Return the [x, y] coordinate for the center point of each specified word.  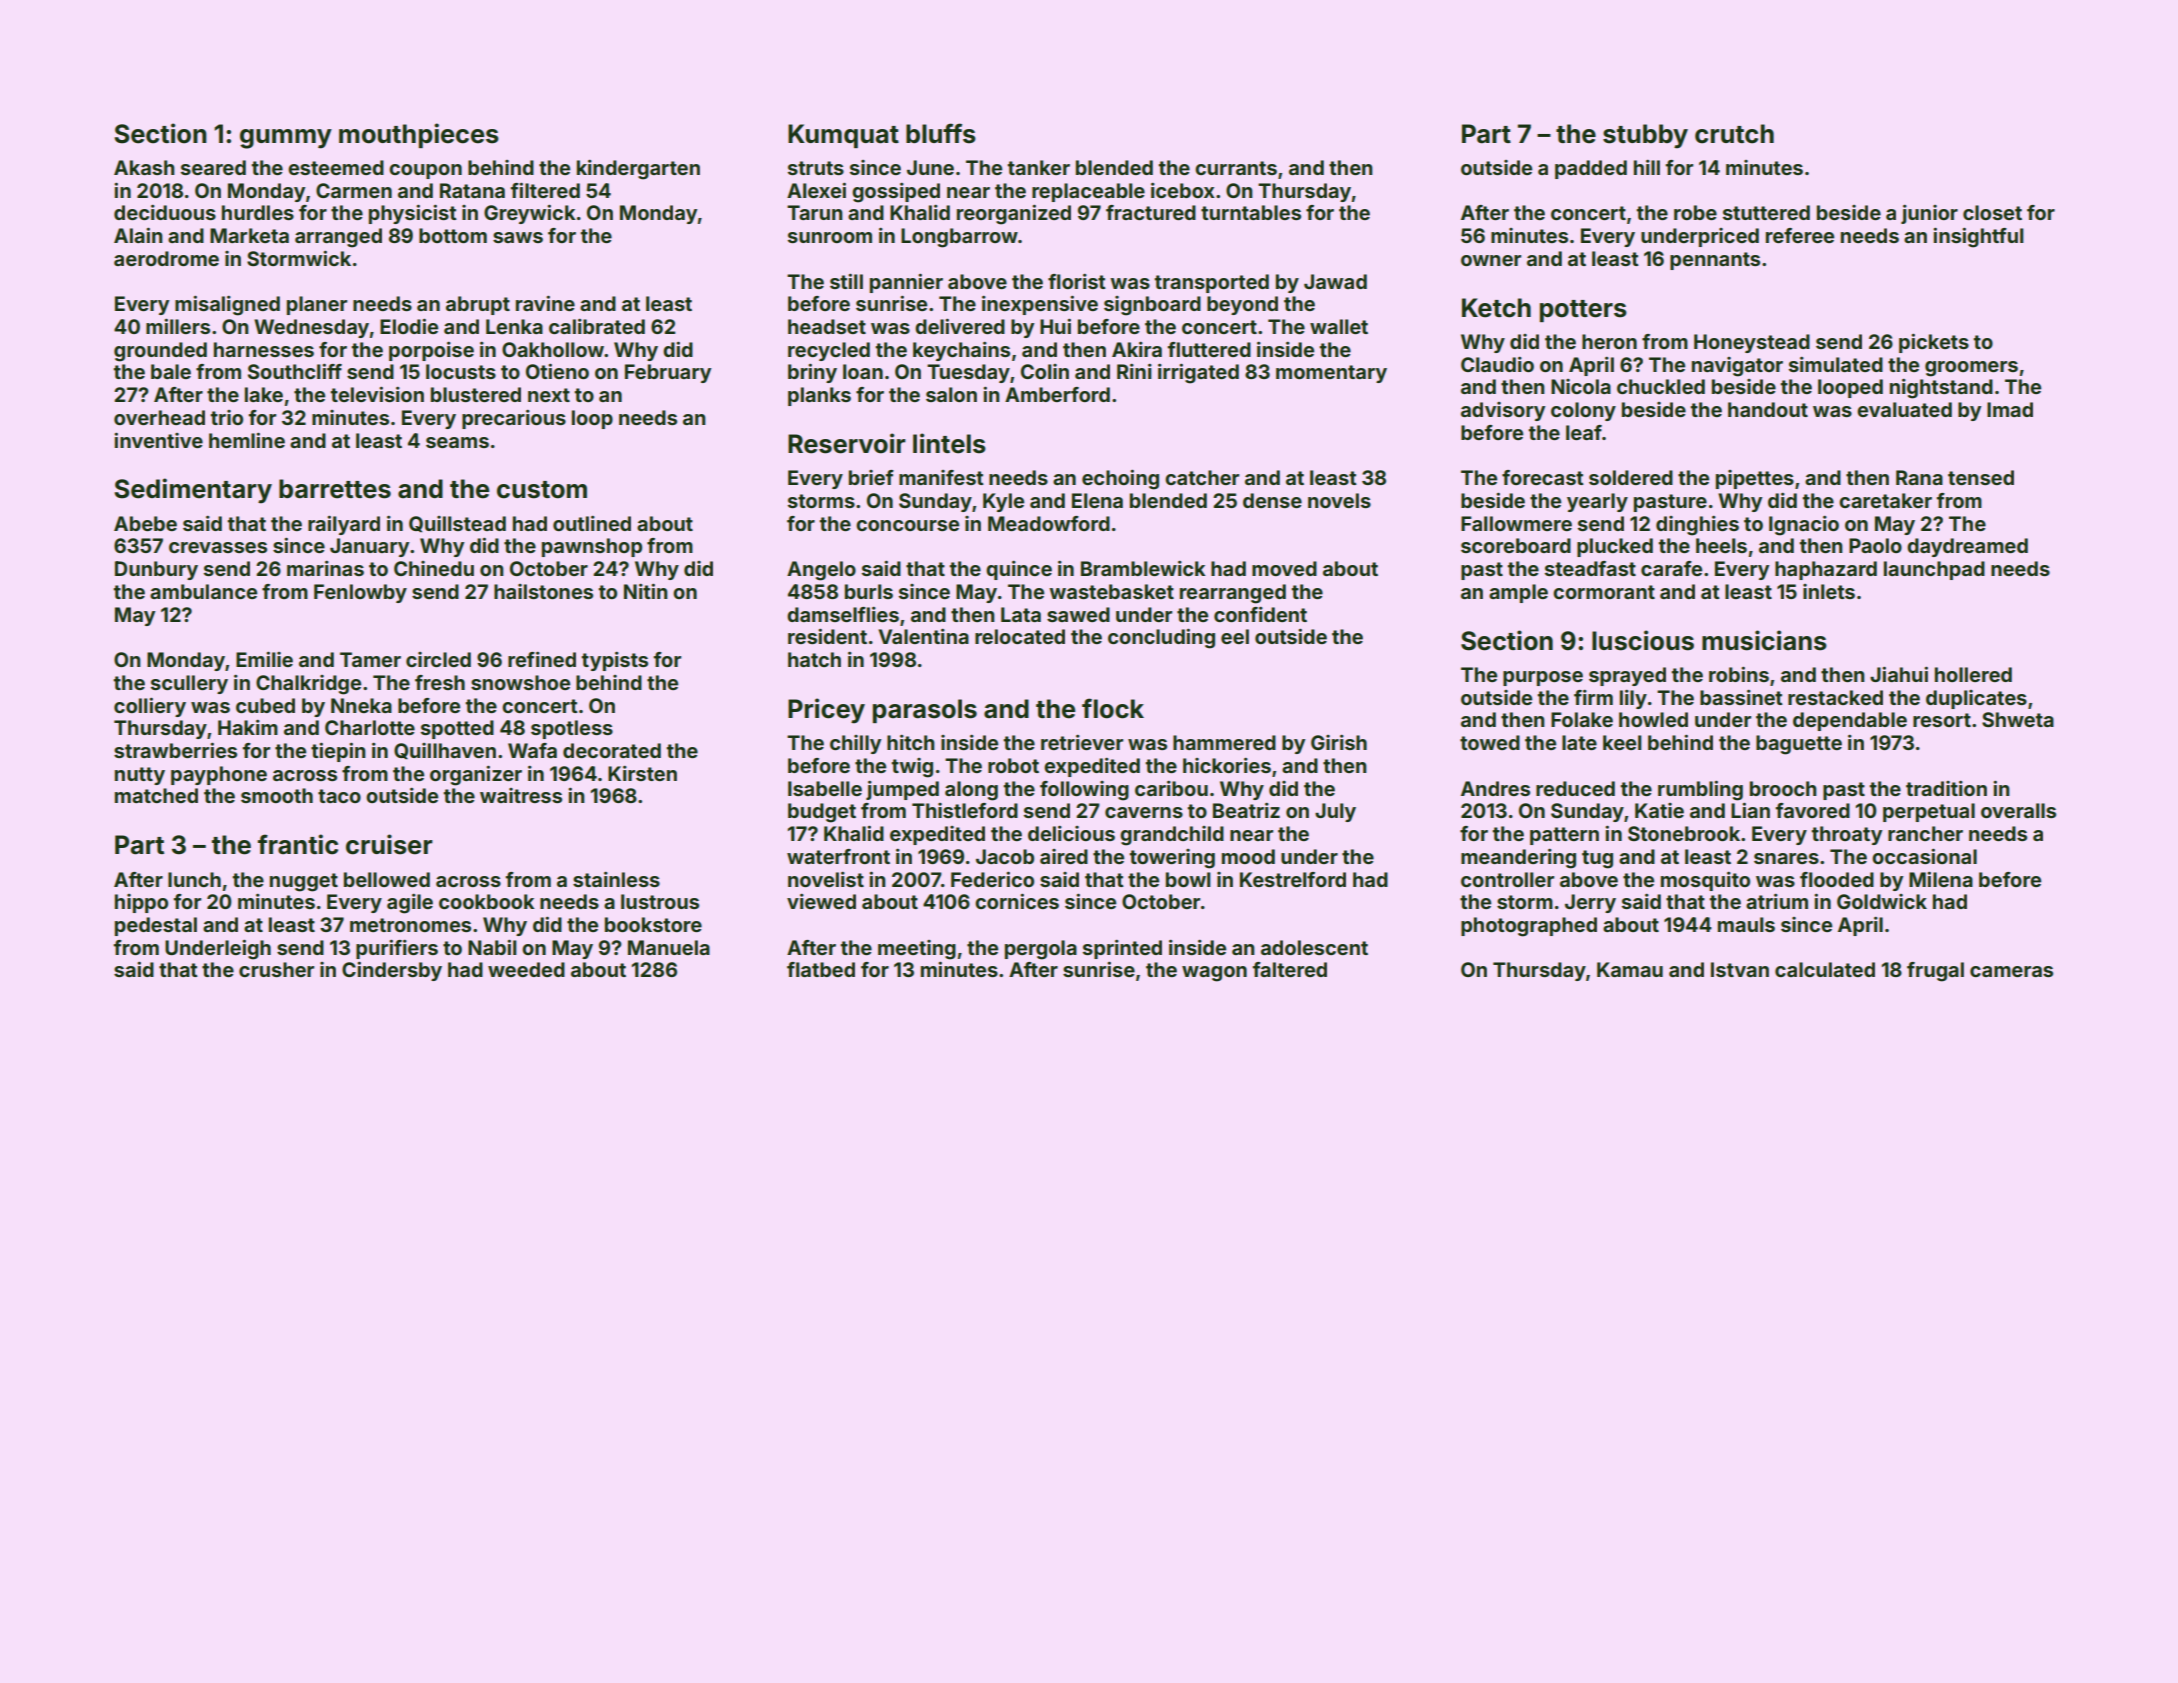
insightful [1978, 238]
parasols [925, 711]
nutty [140, 776]
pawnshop [592, 547]
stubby [1645, 136]
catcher [1202, 477]
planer [317, 305]
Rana [1919, 477]
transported [1211, 283]
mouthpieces [419, 135]
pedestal [156, 926]
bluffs [941, 133]
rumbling [1700, 791]
